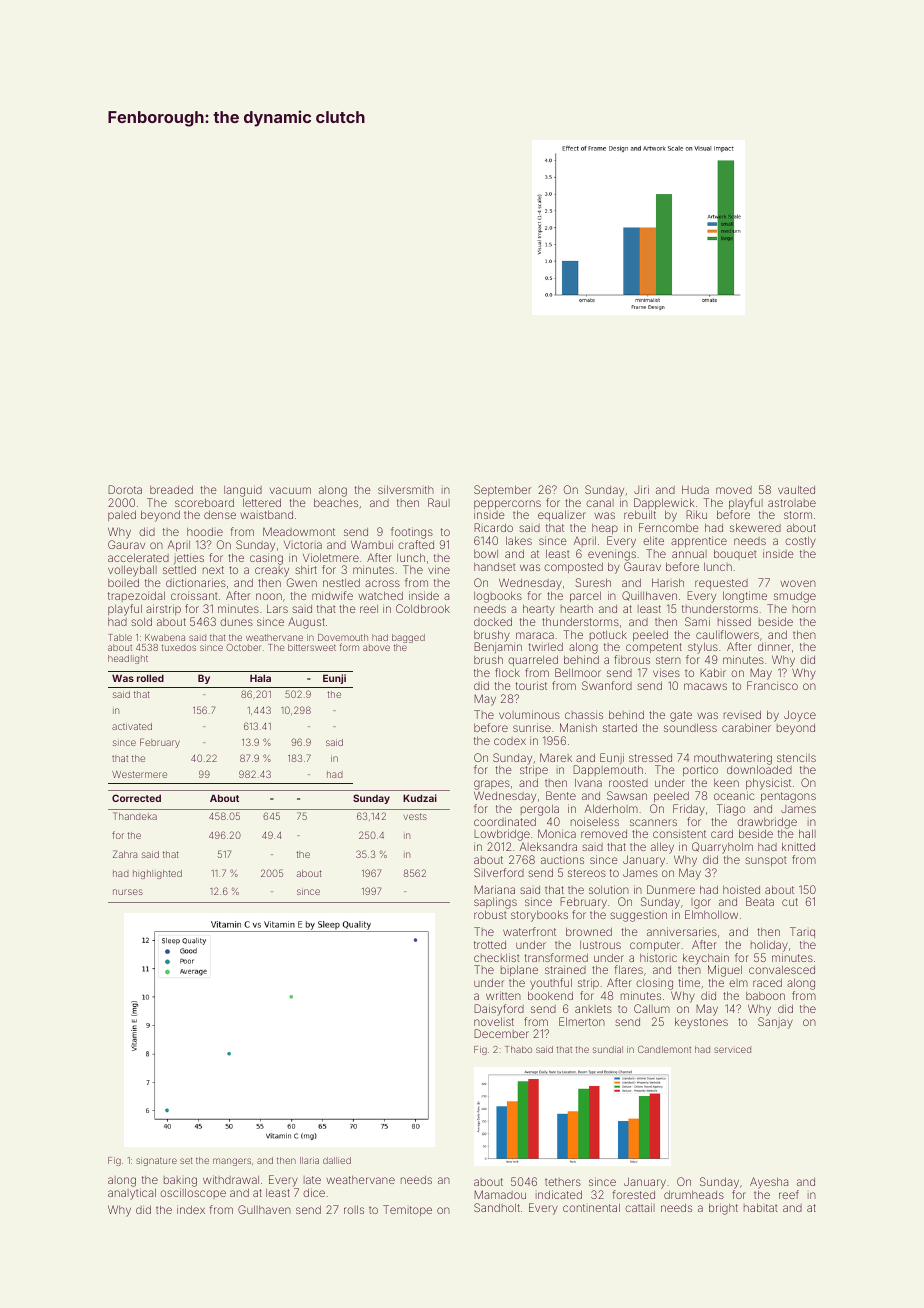 The height and width of the screenshot is (1308, 924). Describe the element at coordinates (290, 490) in the screenshot. I see `vacuum` at that location.
